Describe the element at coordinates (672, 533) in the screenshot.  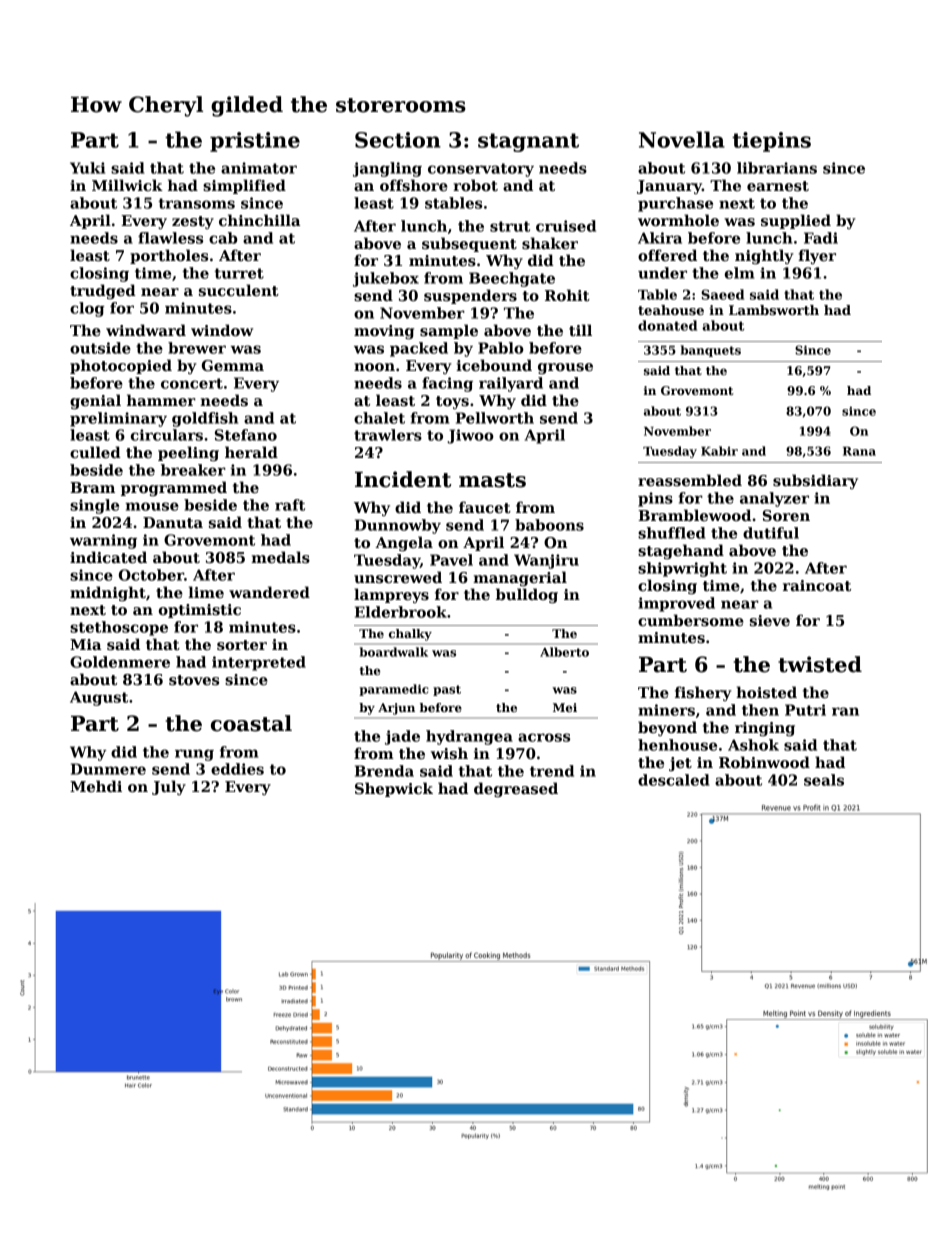
I see `shuffled` at that location.
